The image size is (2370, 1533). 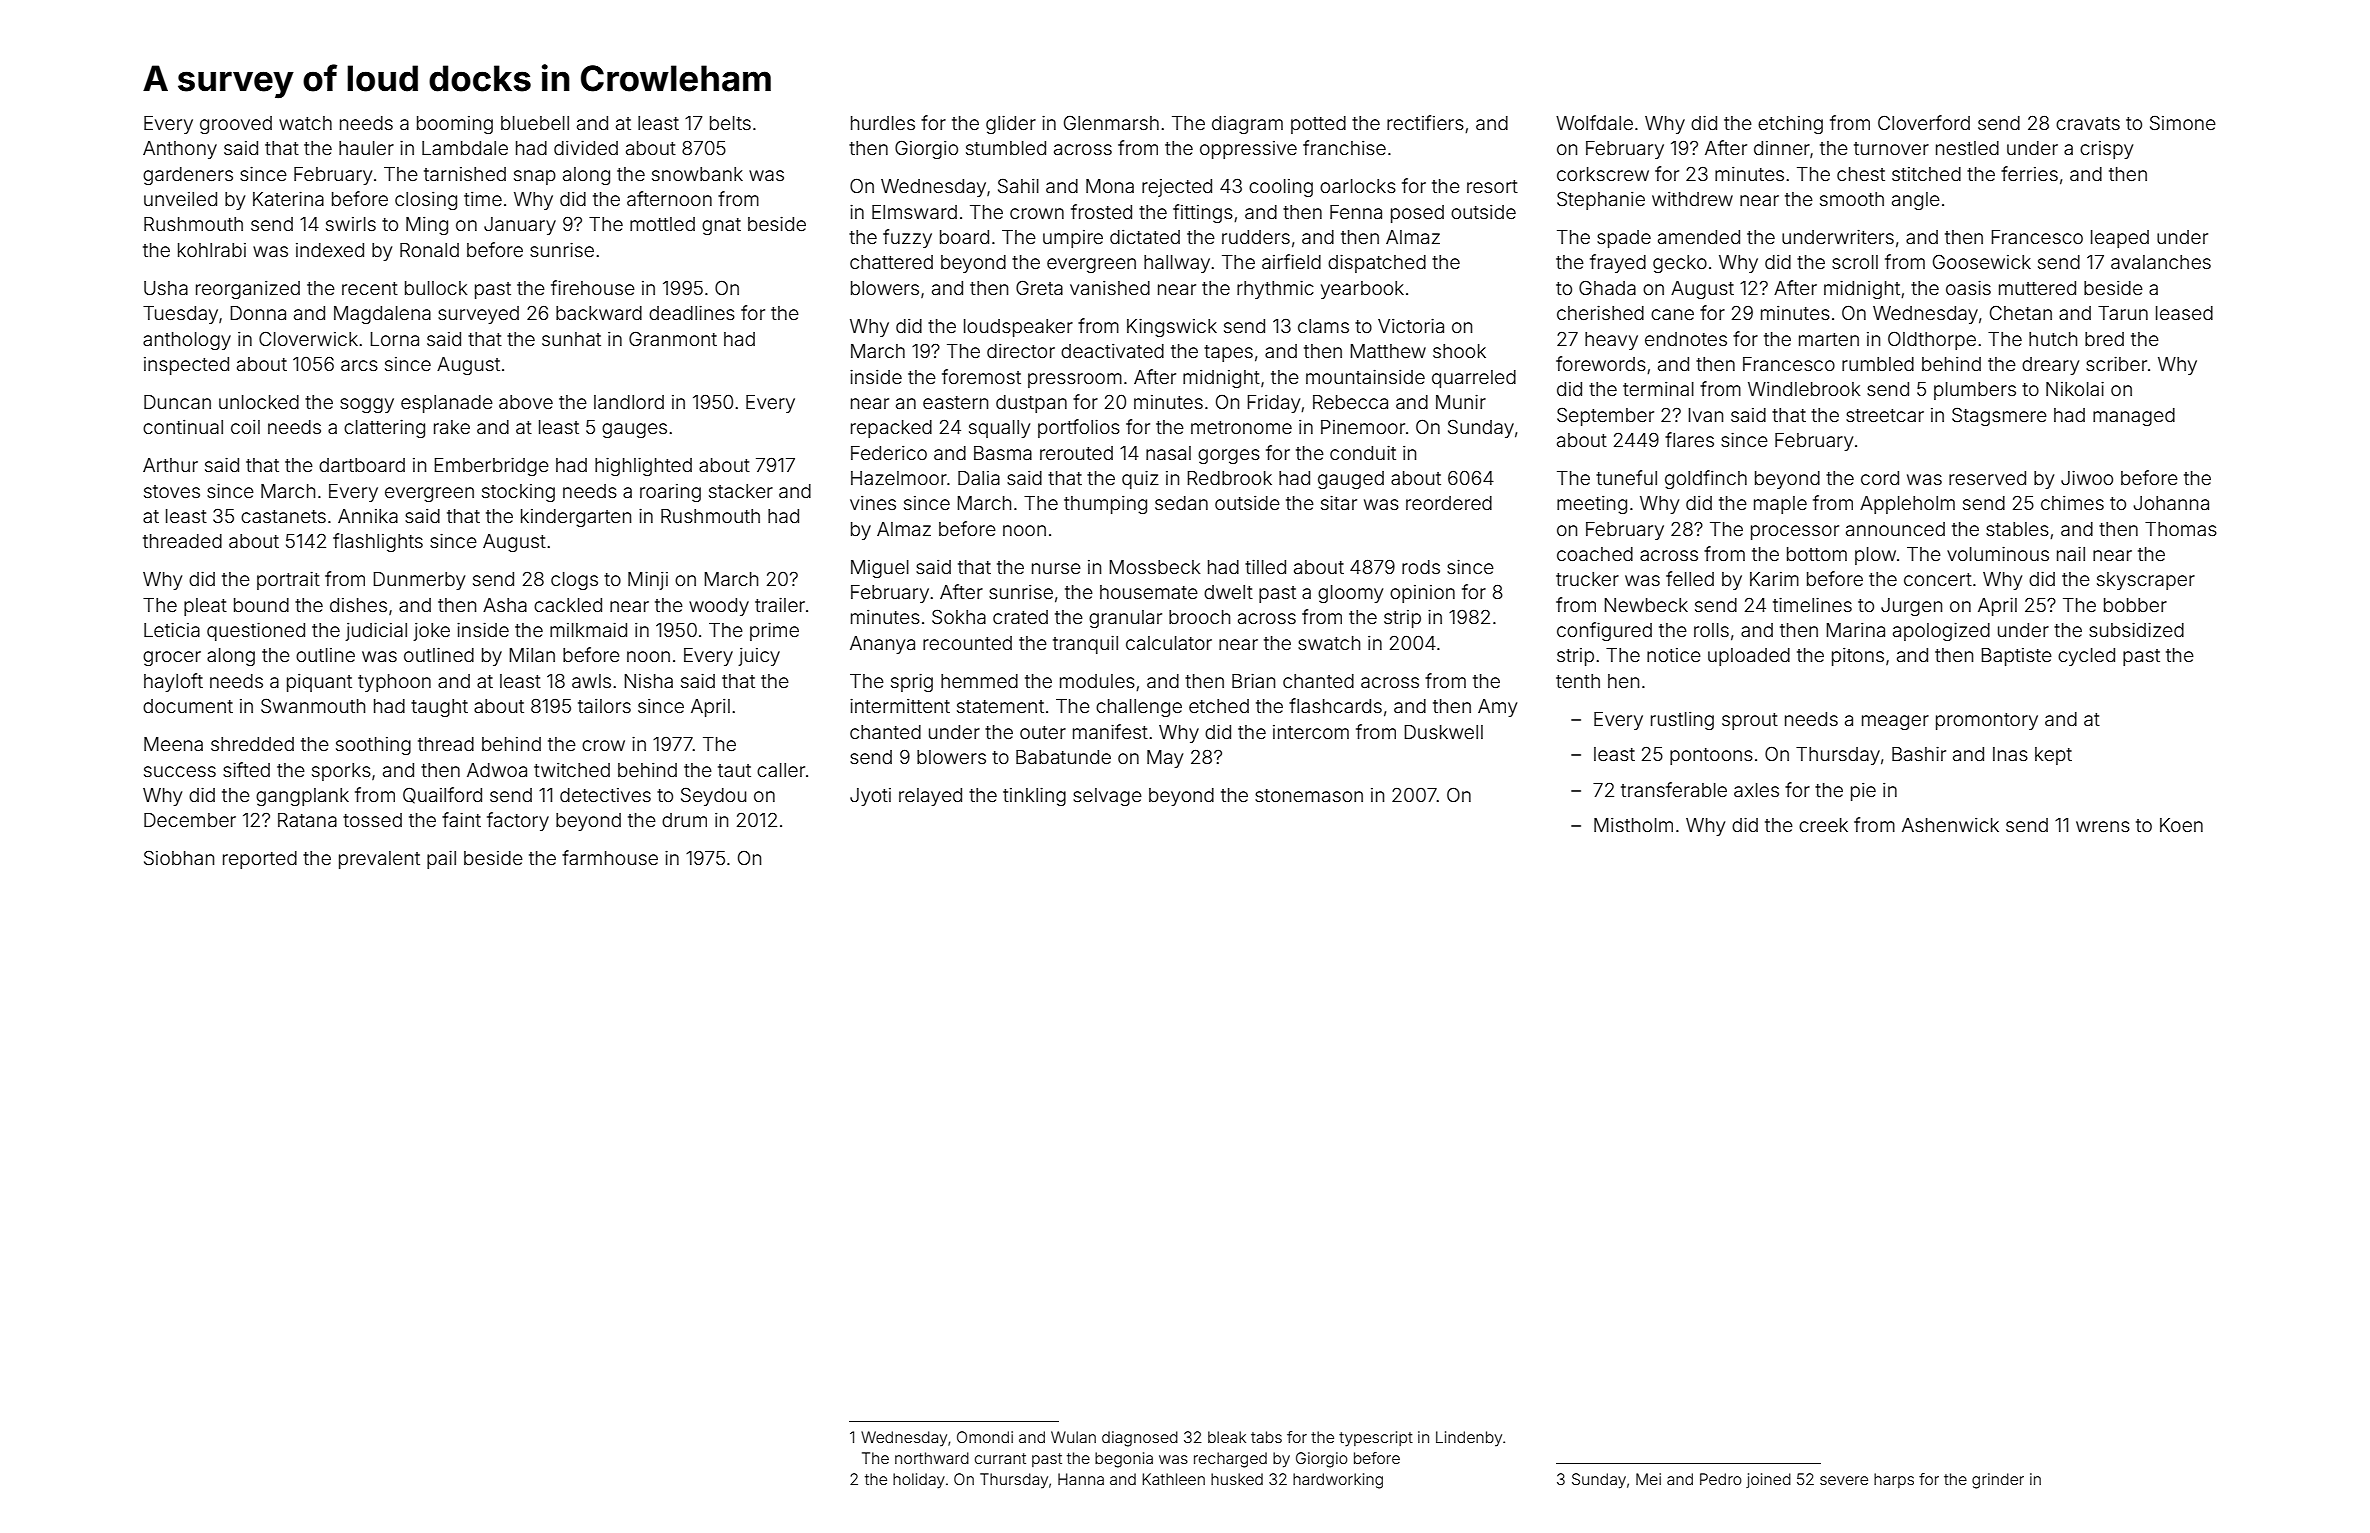 What do you see at coordinates (1021, 351) in the screenshot?
I see `director` at bounding box center [1021, 351].
